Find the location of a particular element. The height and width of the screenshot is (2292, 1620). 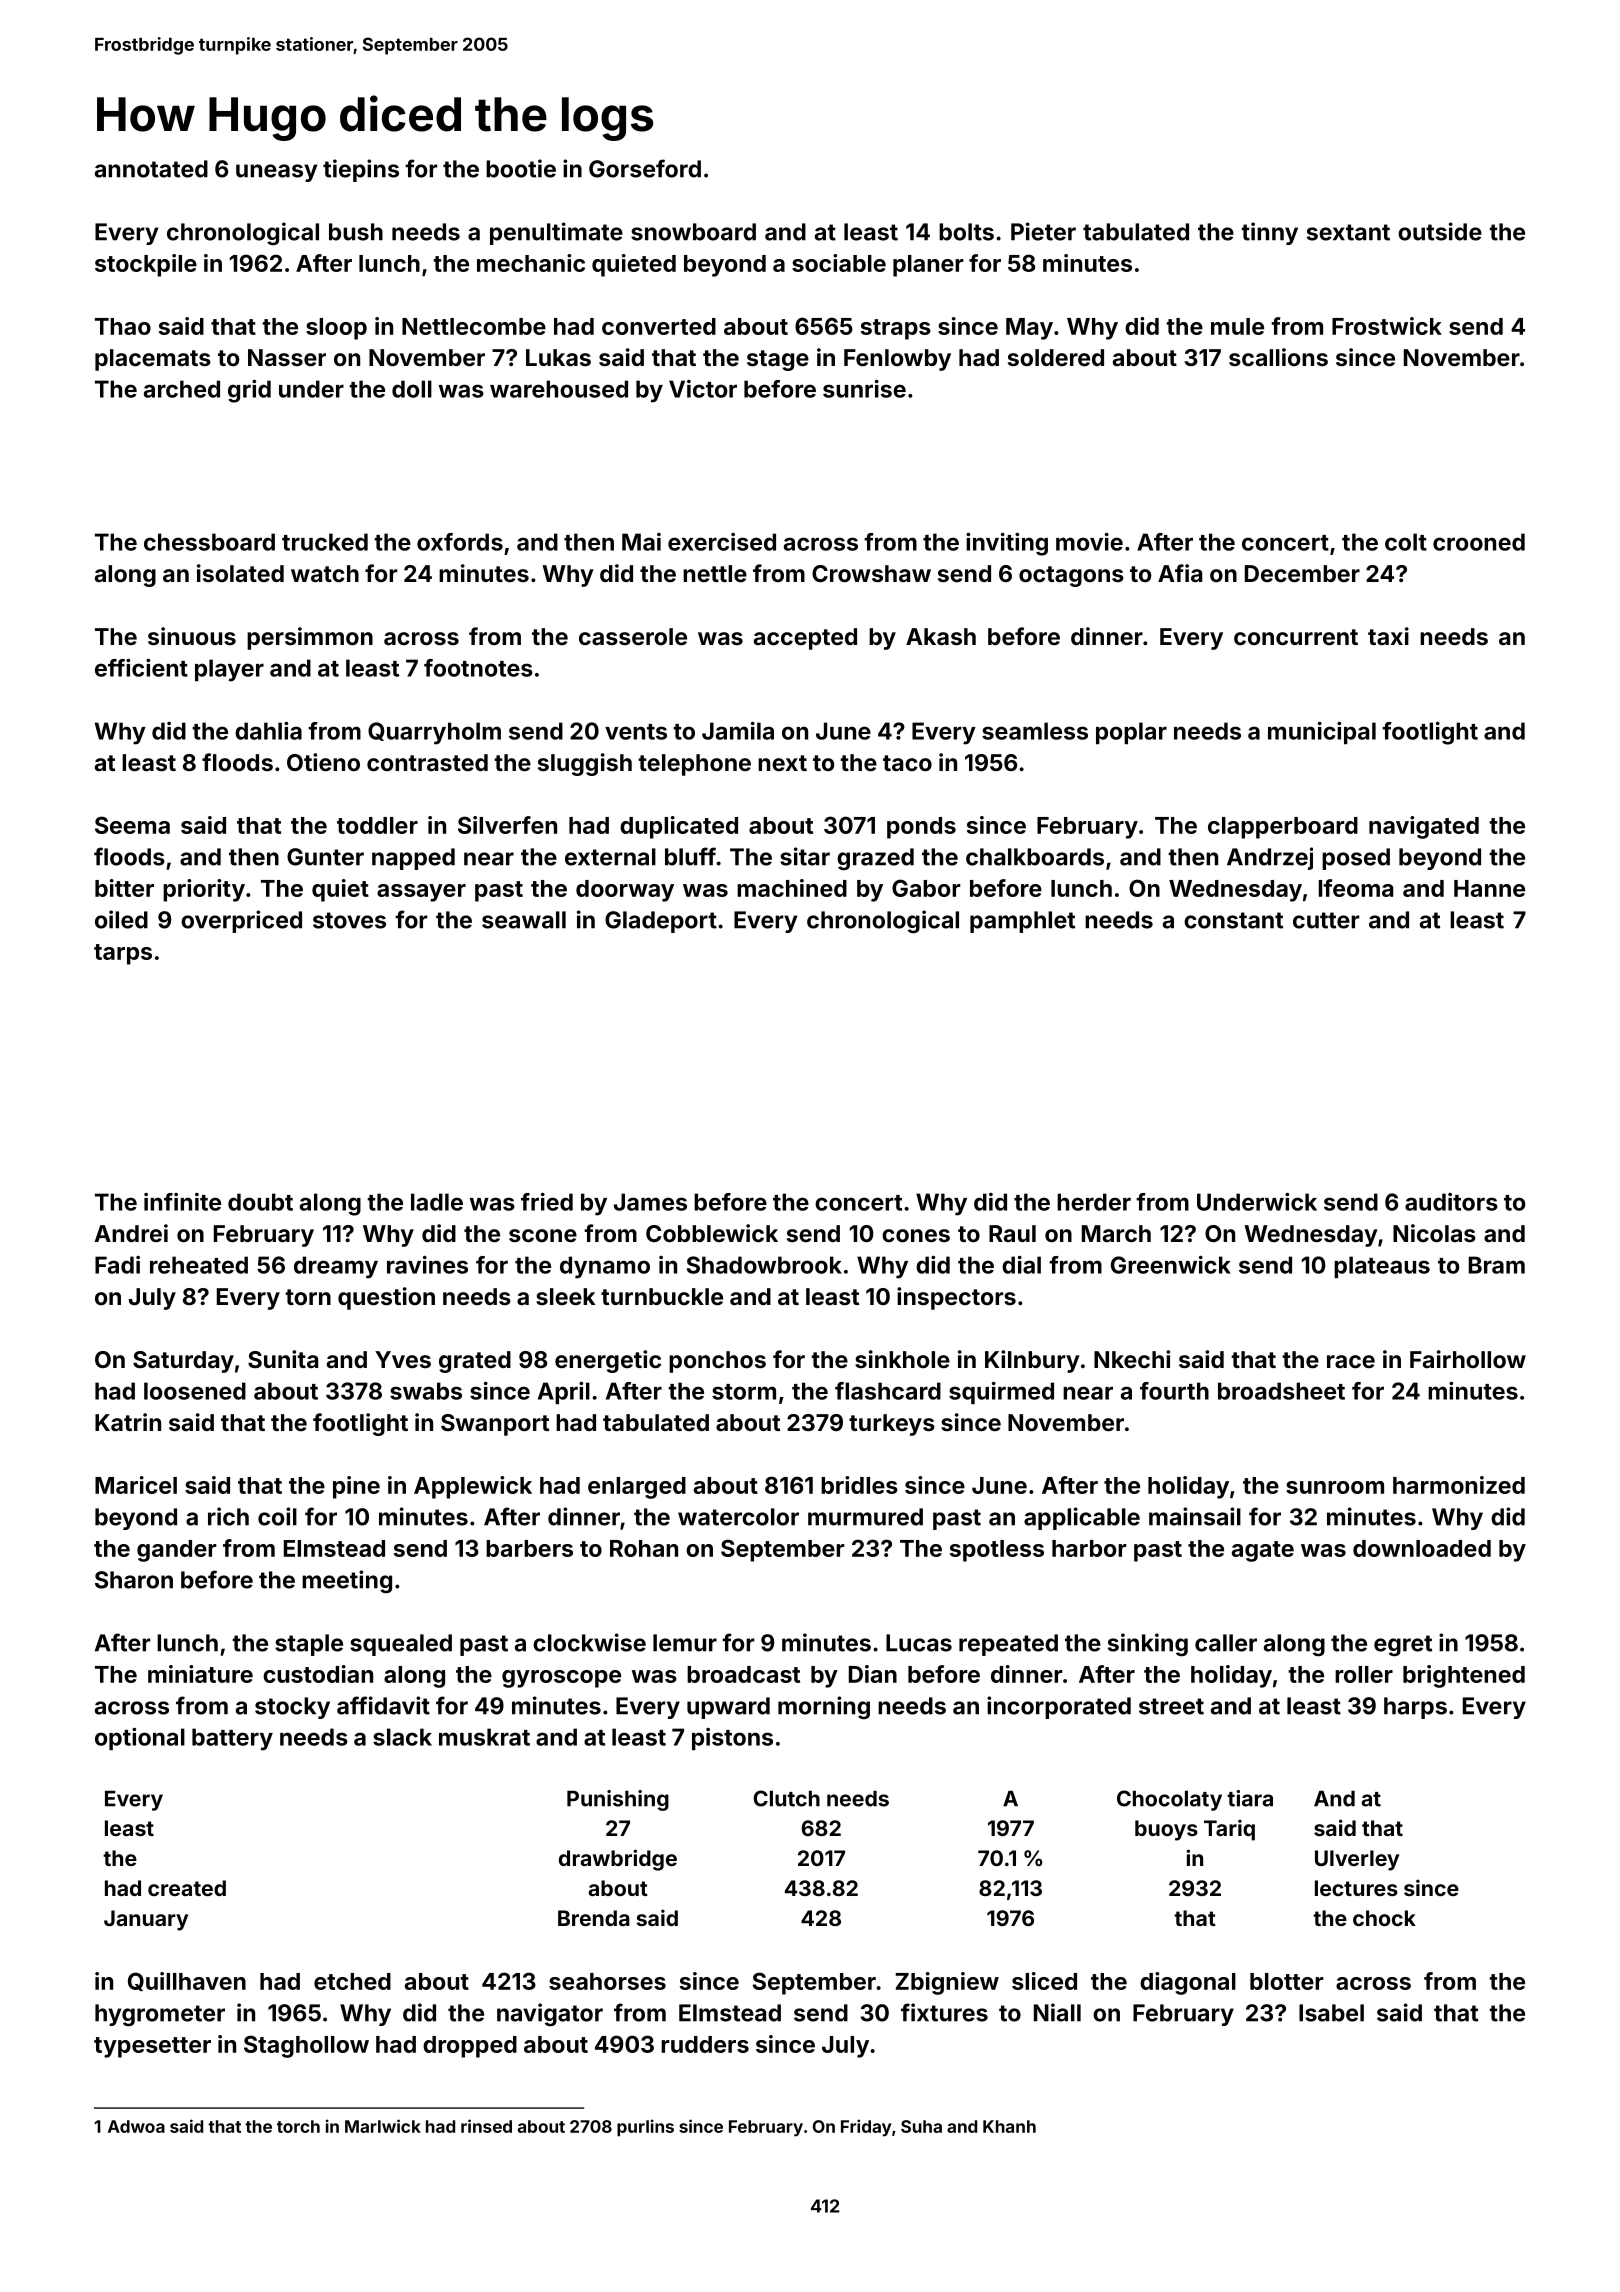

typesetter is located at coordinates (152, 2047).
